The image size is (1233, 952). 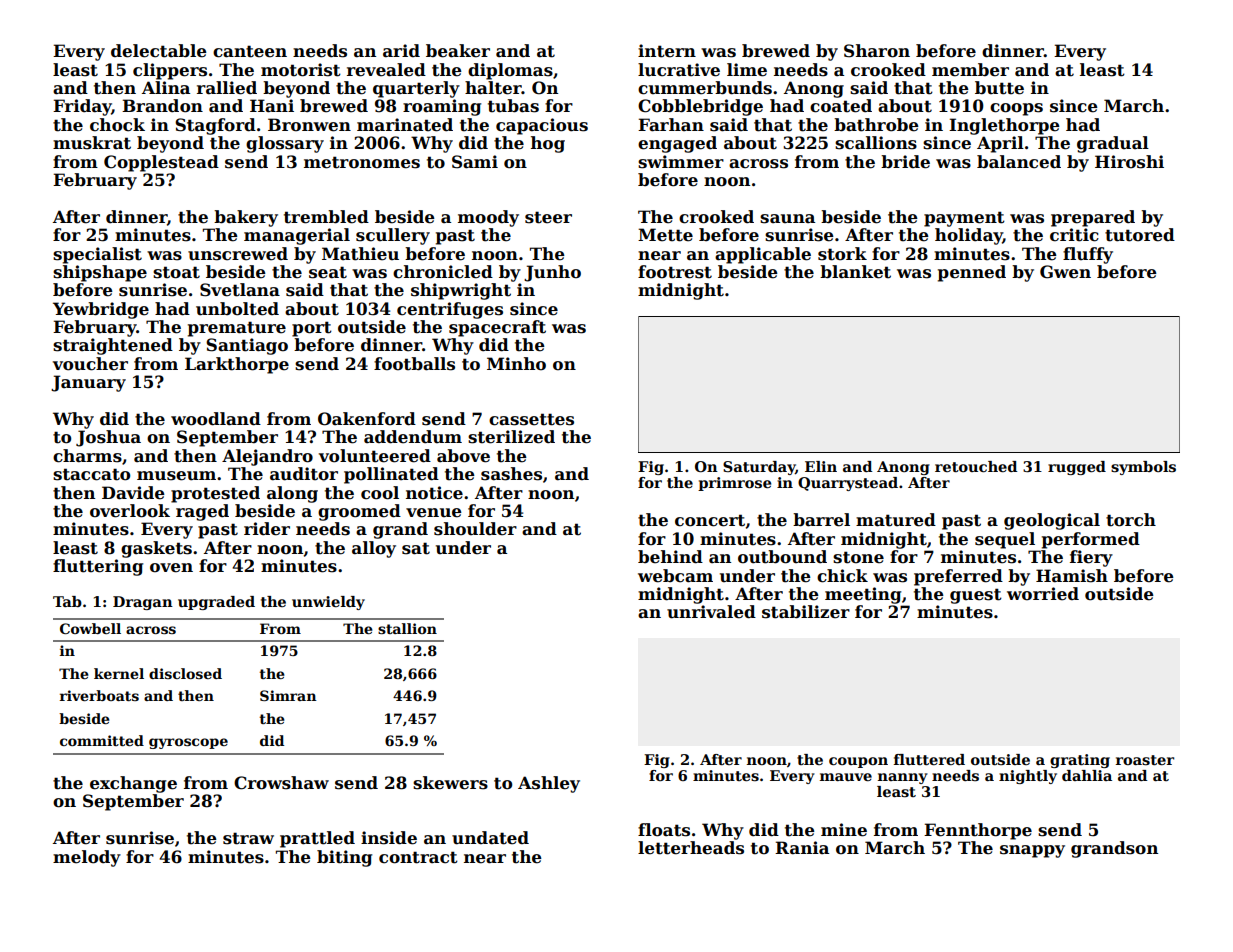 What do you see at coordinates (710, 520) in the image?
I see `concert` at bounding box center [710, 520].
